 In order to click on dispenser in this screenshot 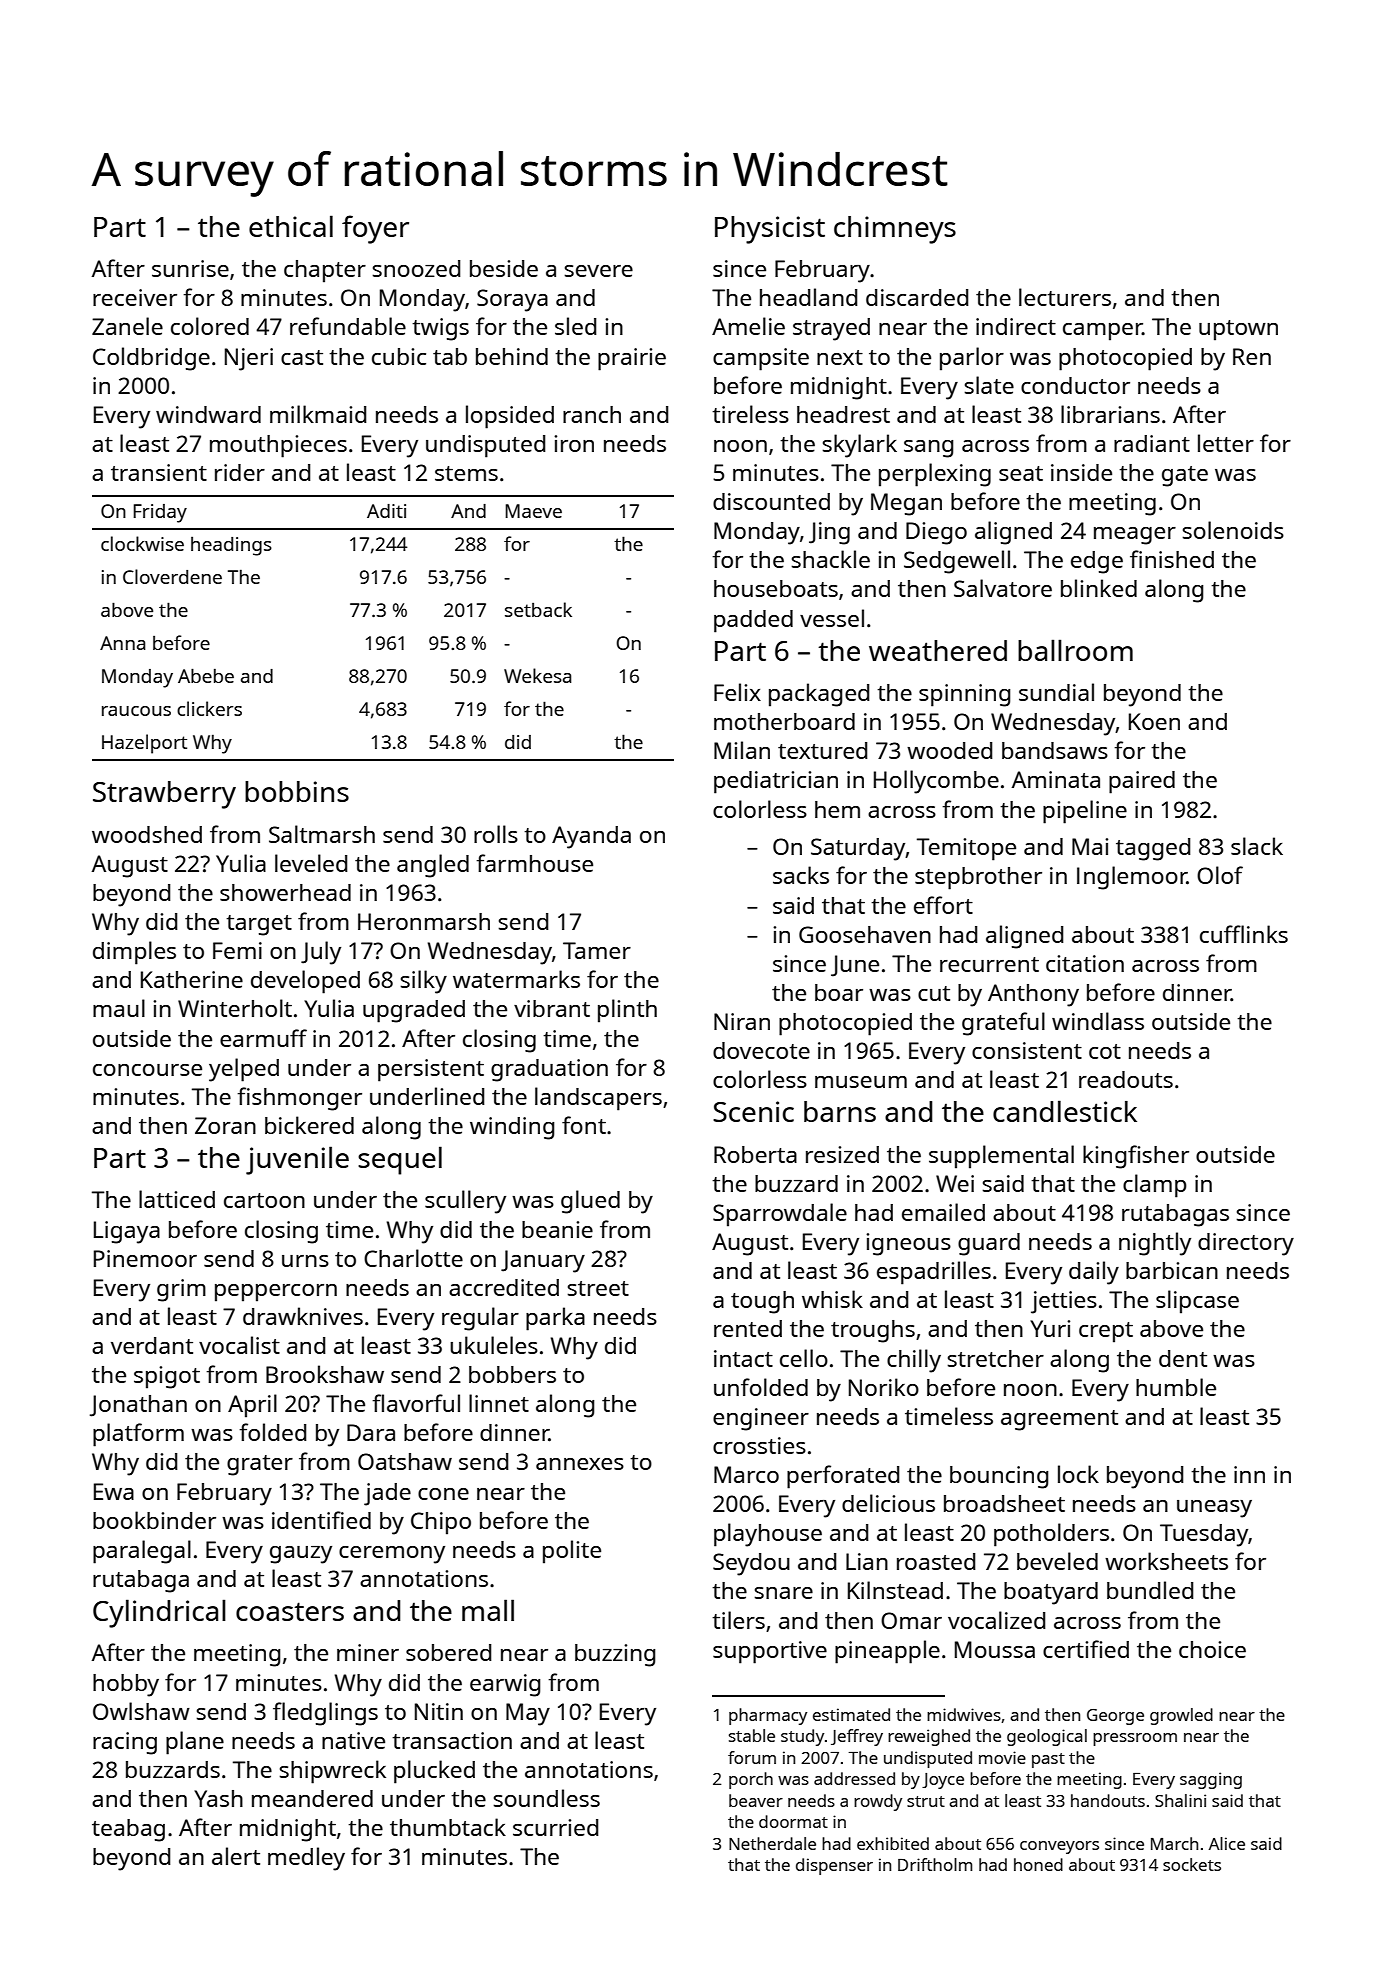, I will do `click(834, 1866)`.
